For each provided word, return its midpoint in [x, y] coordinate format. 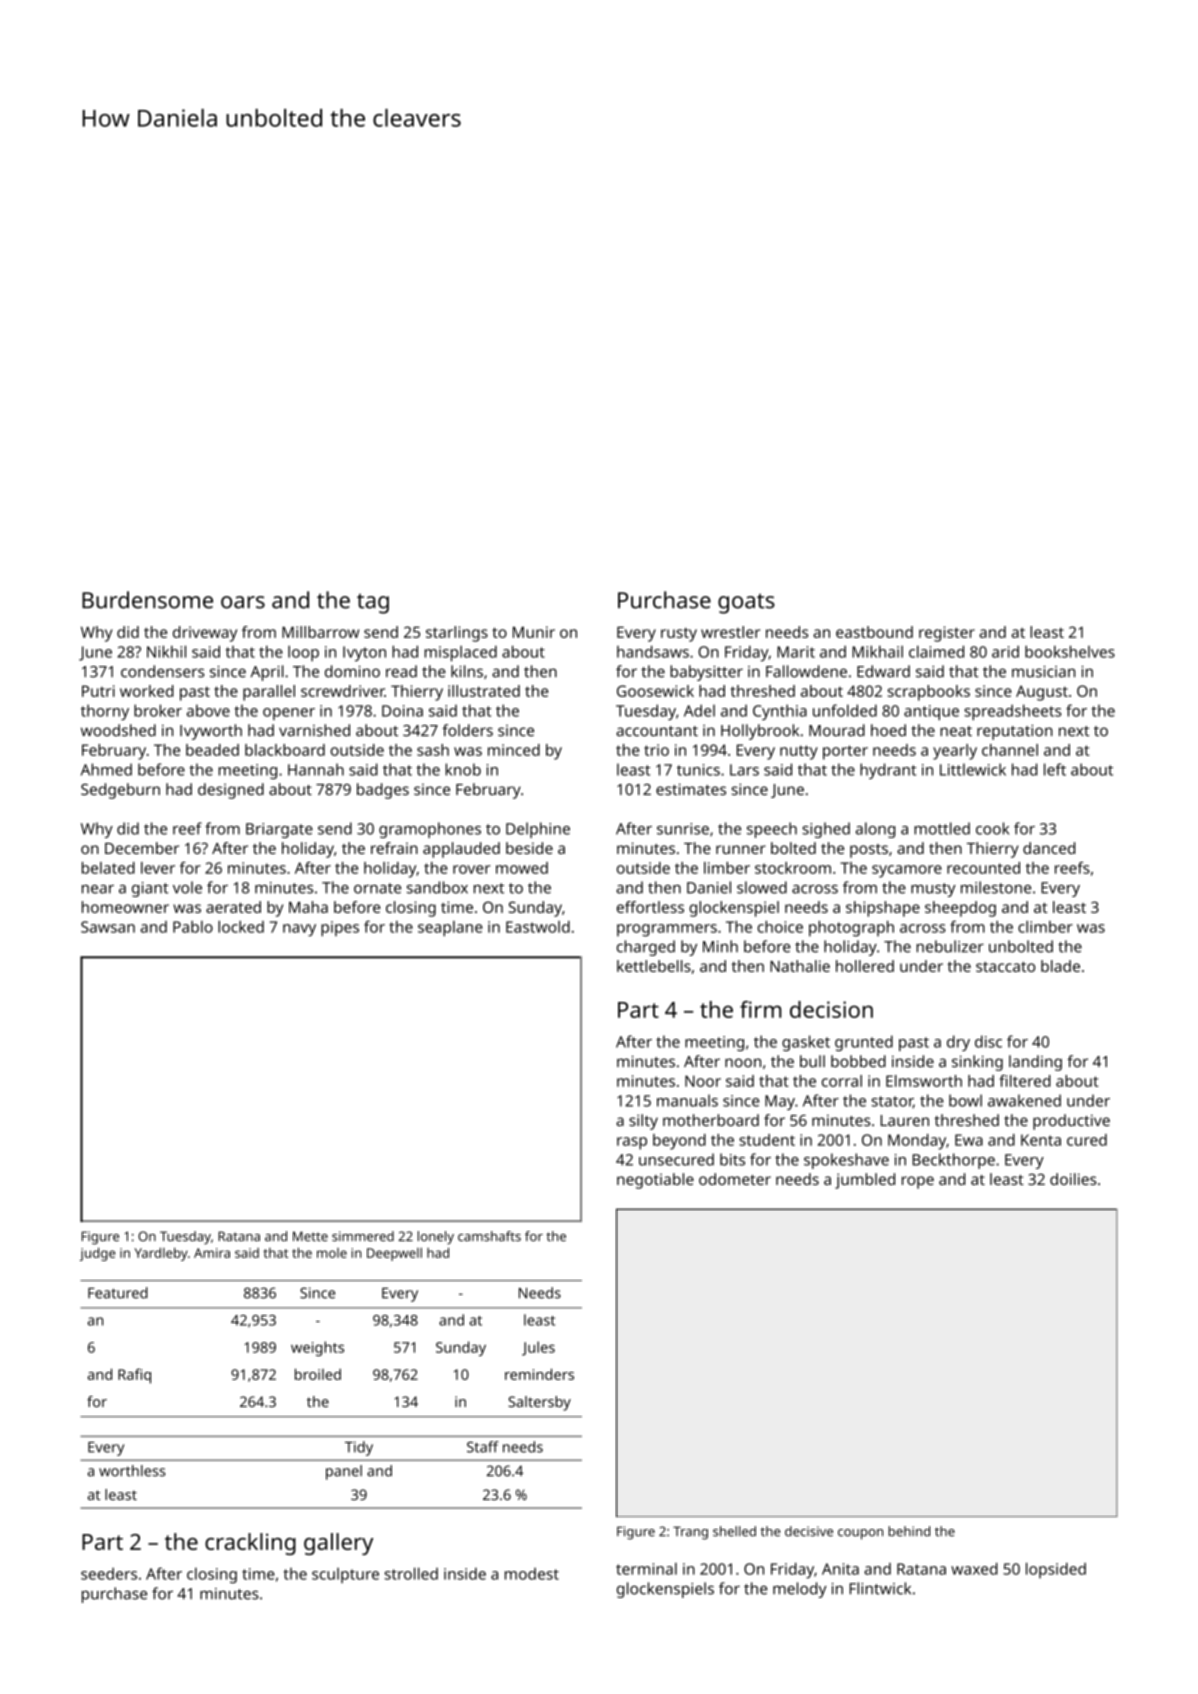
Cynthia [780, 712]
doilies [1073, 1179]
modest [532, 1574]
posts [869, 851]
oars [243, 602]
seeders [109, 1574]
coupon [860, 1534]
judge [97, 1254]
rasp [632, 1143]
